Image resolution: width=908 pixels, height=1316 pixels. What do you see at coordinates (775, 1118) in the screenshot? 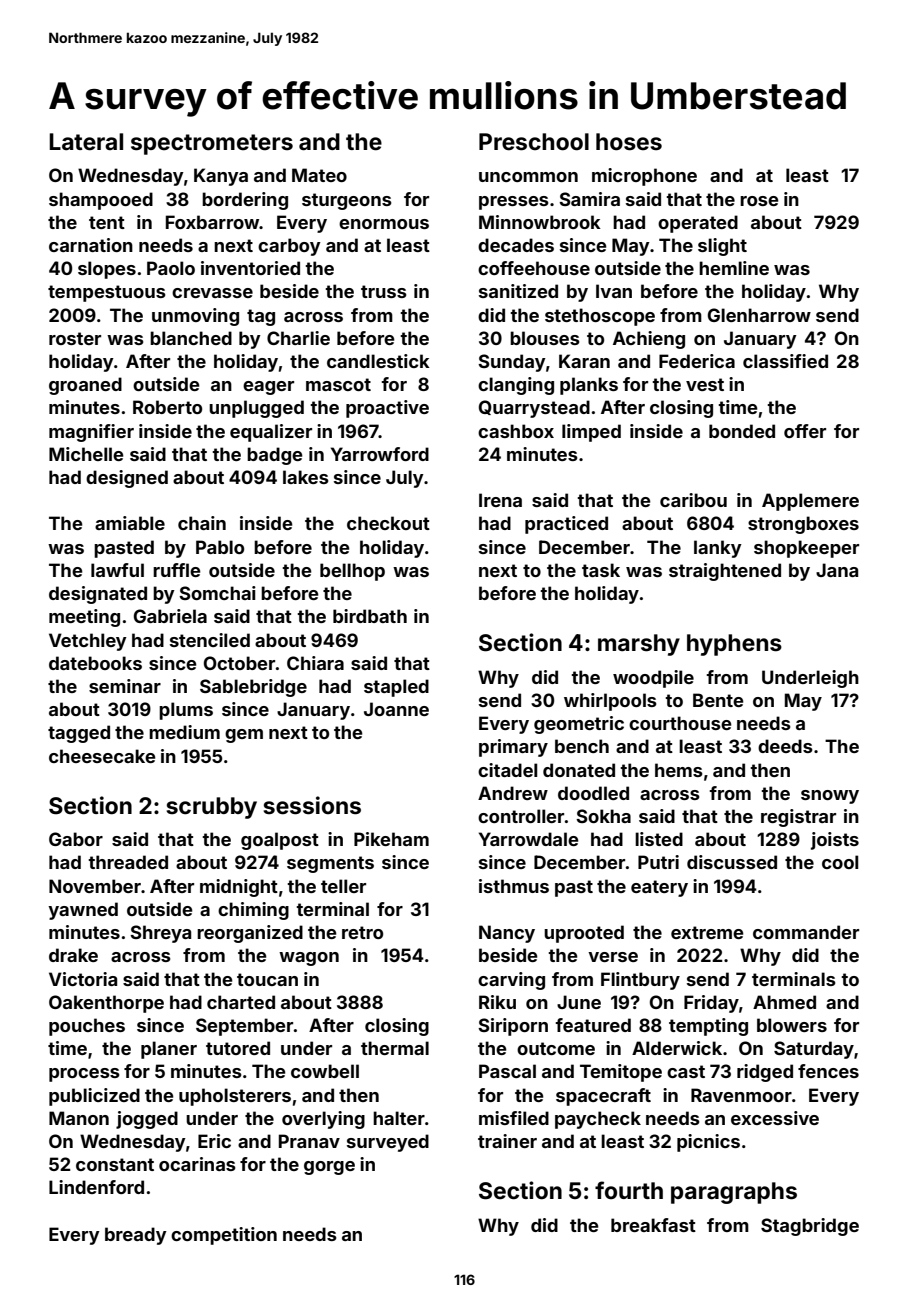
I see `excessive` at bounding box center [775, 1118].
